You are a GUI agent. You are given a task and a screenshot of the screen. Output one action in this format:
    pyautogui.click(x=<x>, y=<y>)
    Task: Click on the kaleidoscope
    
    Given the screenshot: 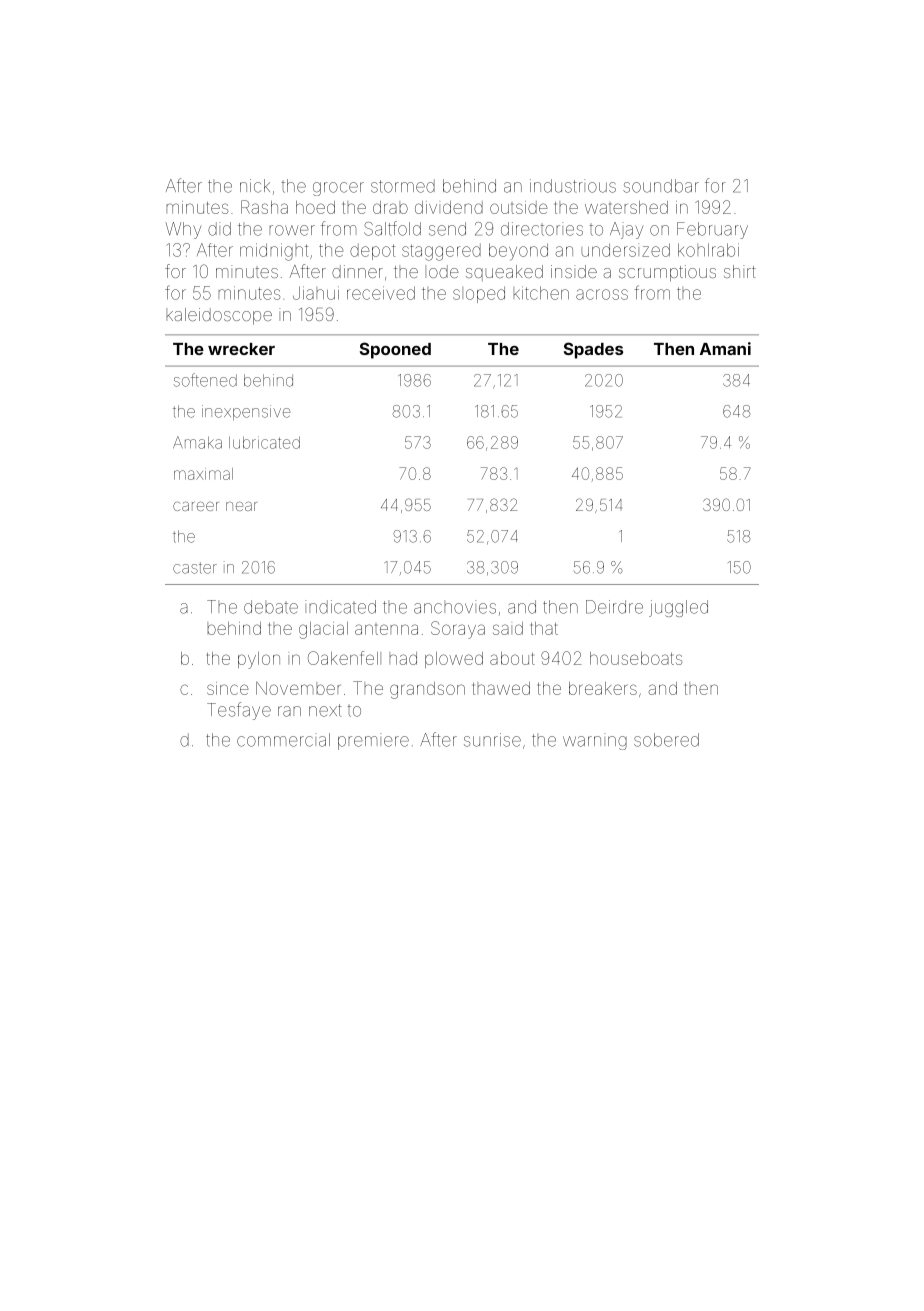 What is the action you would take?
    pyautogui.click(x=219, y=316)
